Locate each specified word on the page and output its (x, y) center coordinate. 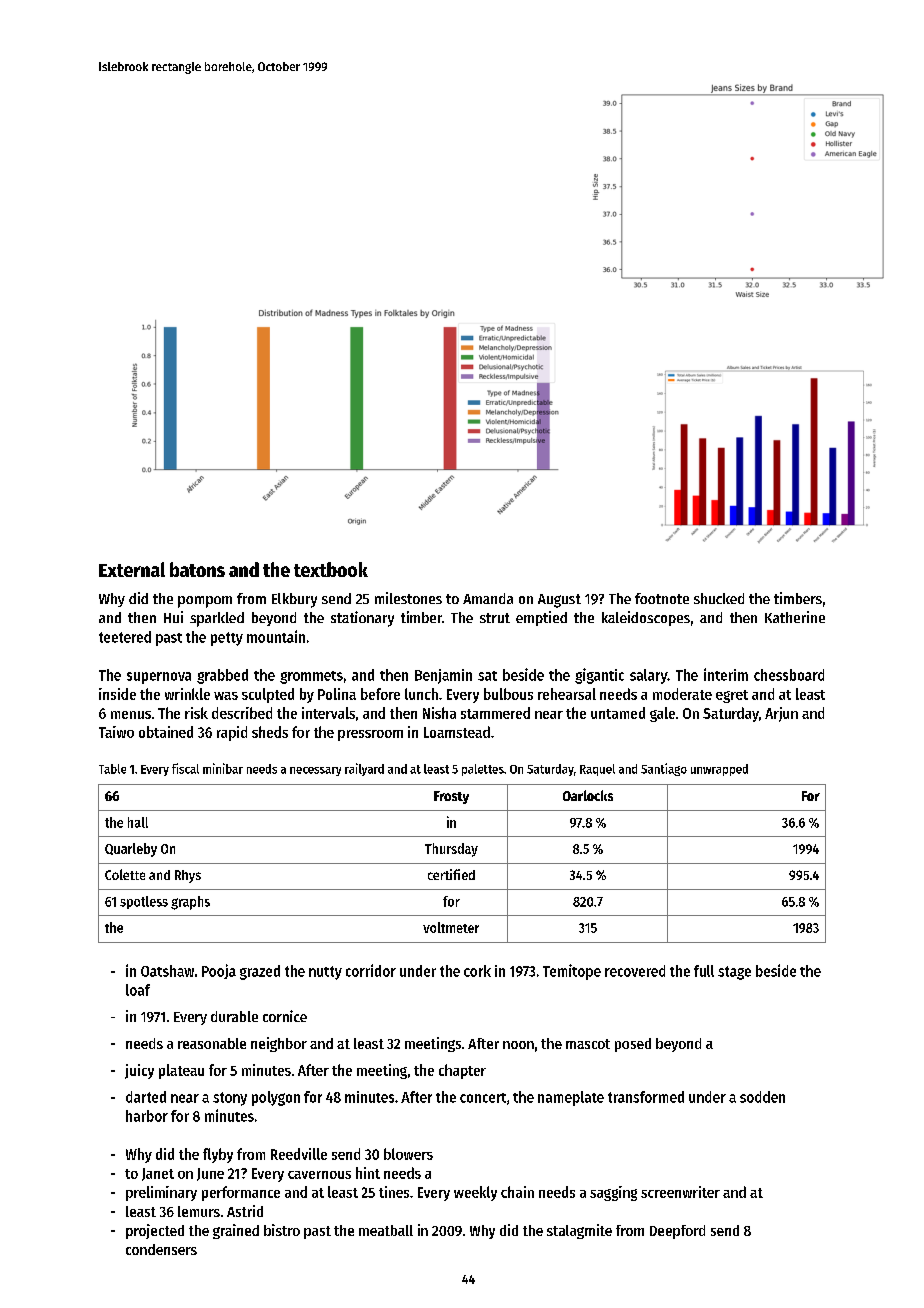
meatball (386, 1230)
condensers (161, 1249)
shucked (719, 598)
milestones (408, 598)
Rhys (188, 876)
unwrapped (719, 770)
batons (197, 569)
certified (451, 874)
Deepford (677, 1232)
